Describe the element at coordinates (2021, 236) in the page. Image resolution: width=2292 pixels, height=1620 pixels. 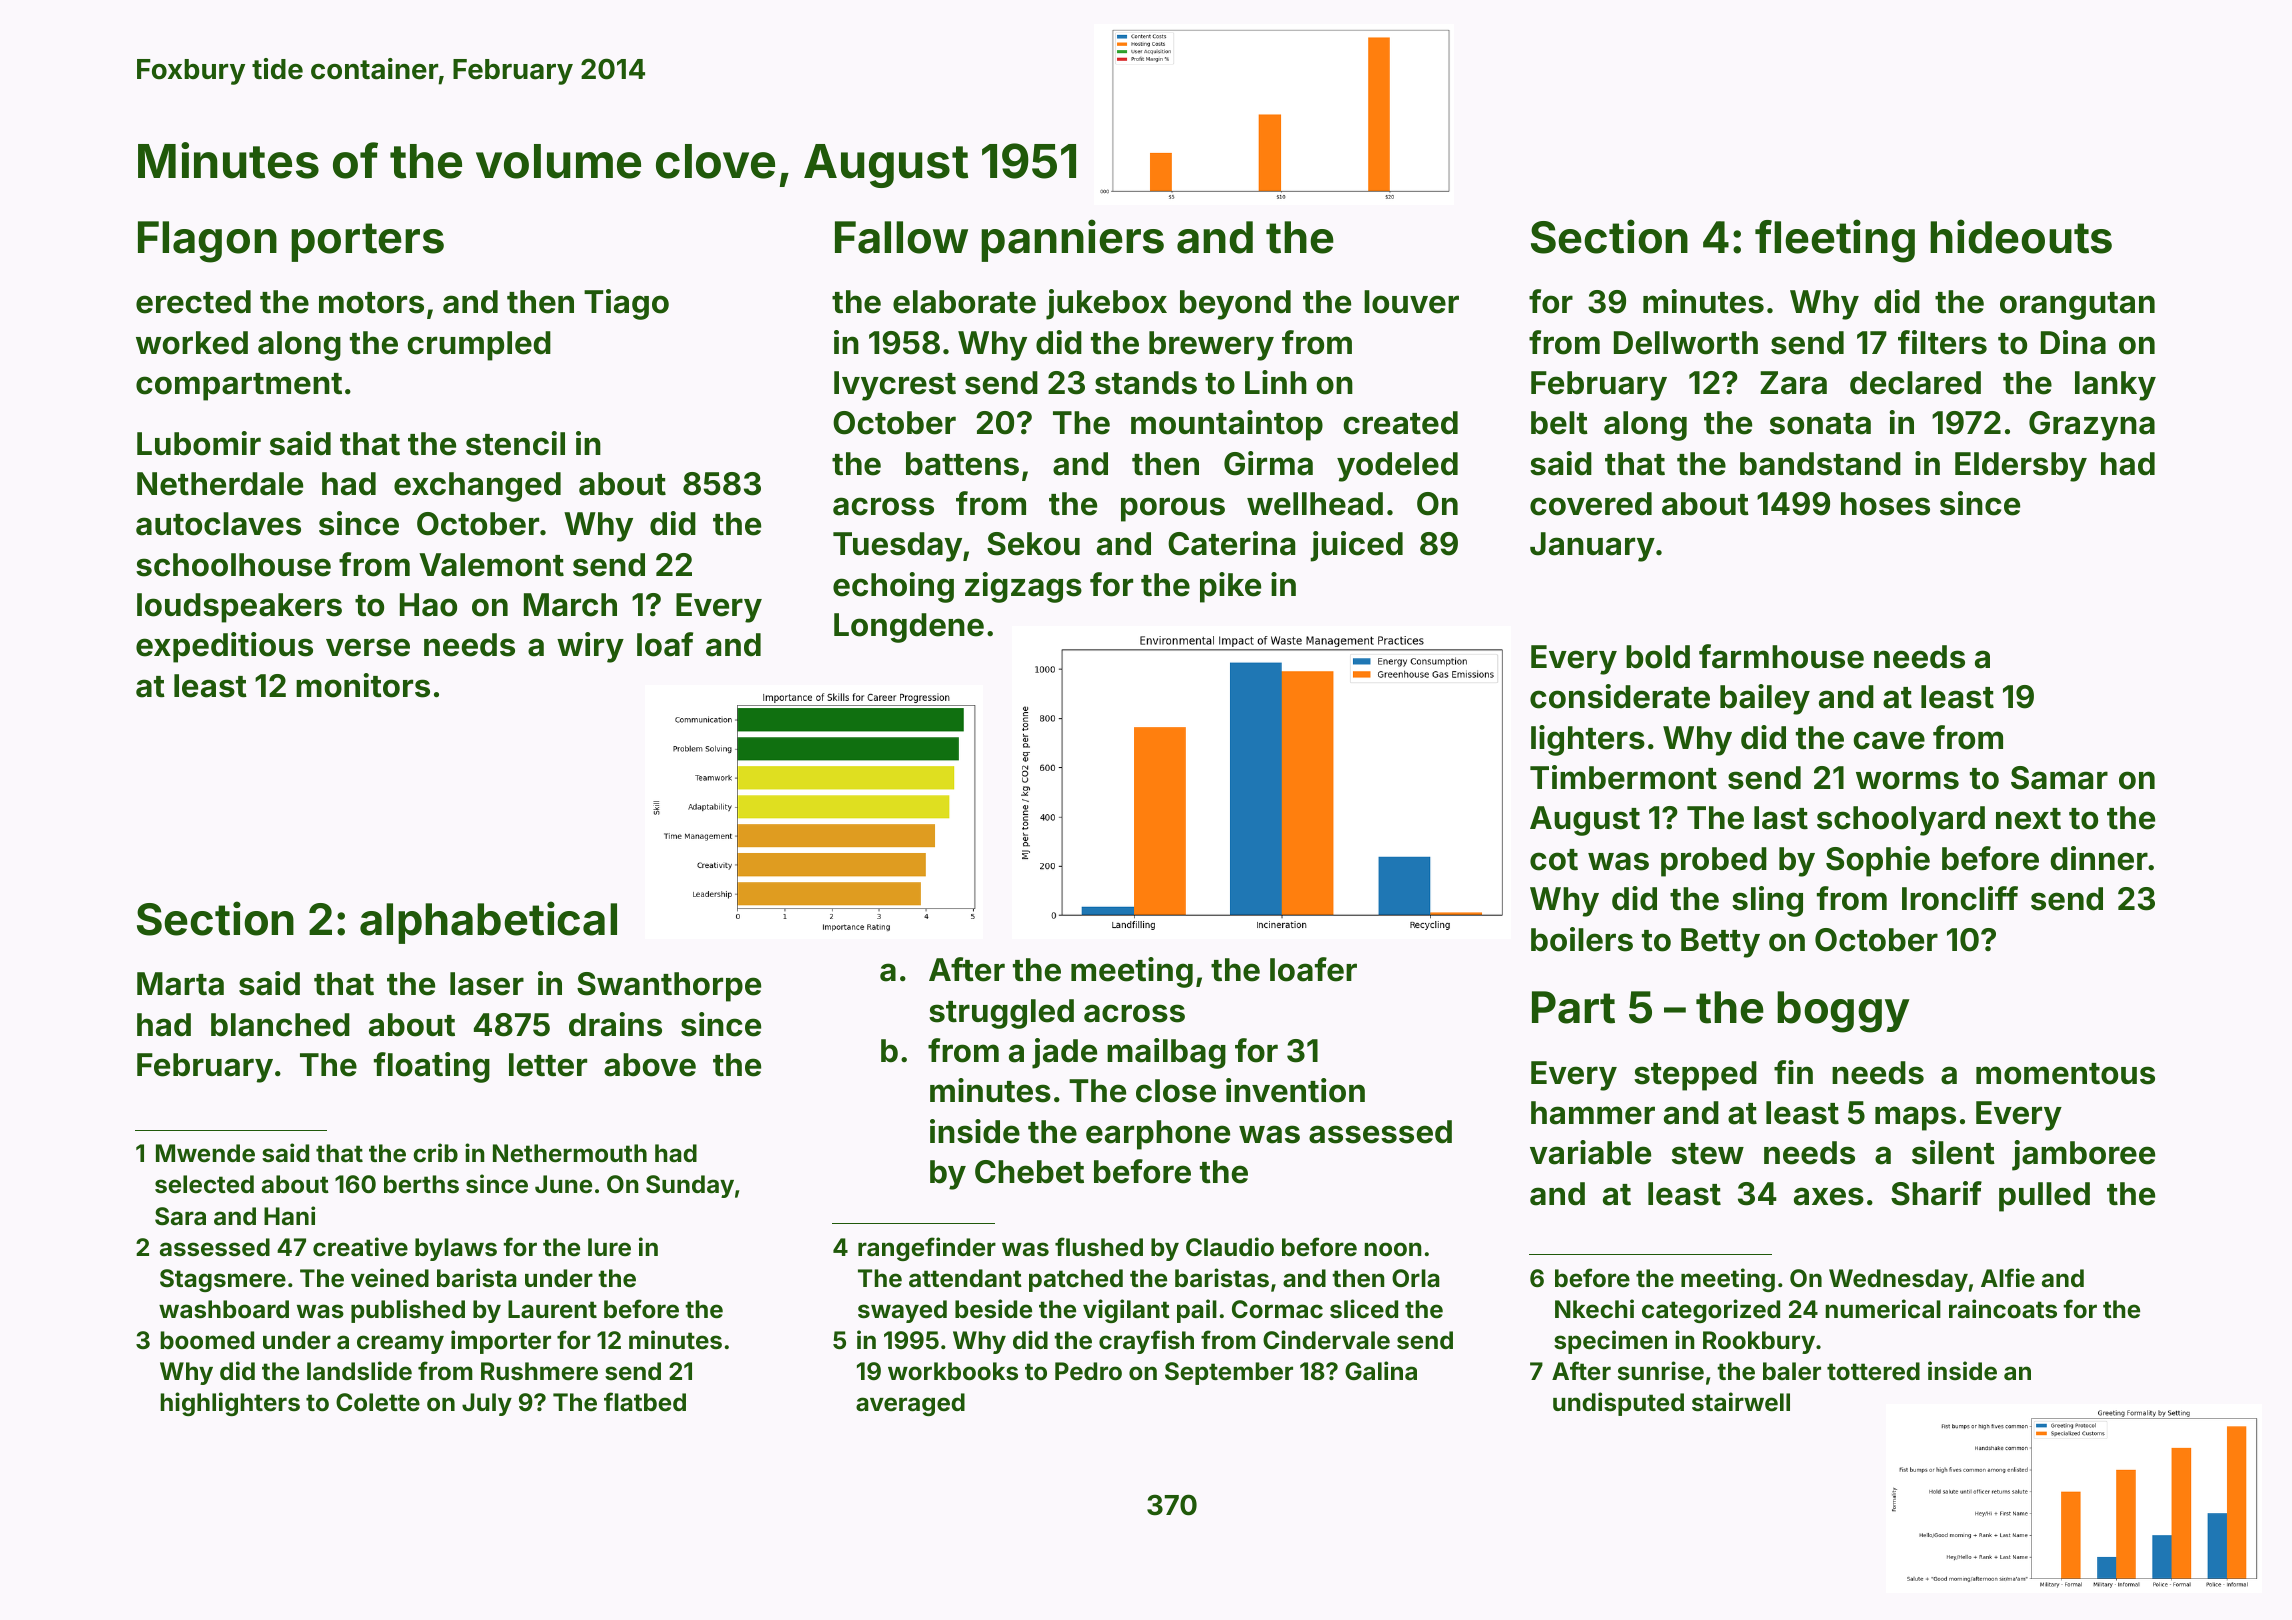
I see `hideouts` at that location.
